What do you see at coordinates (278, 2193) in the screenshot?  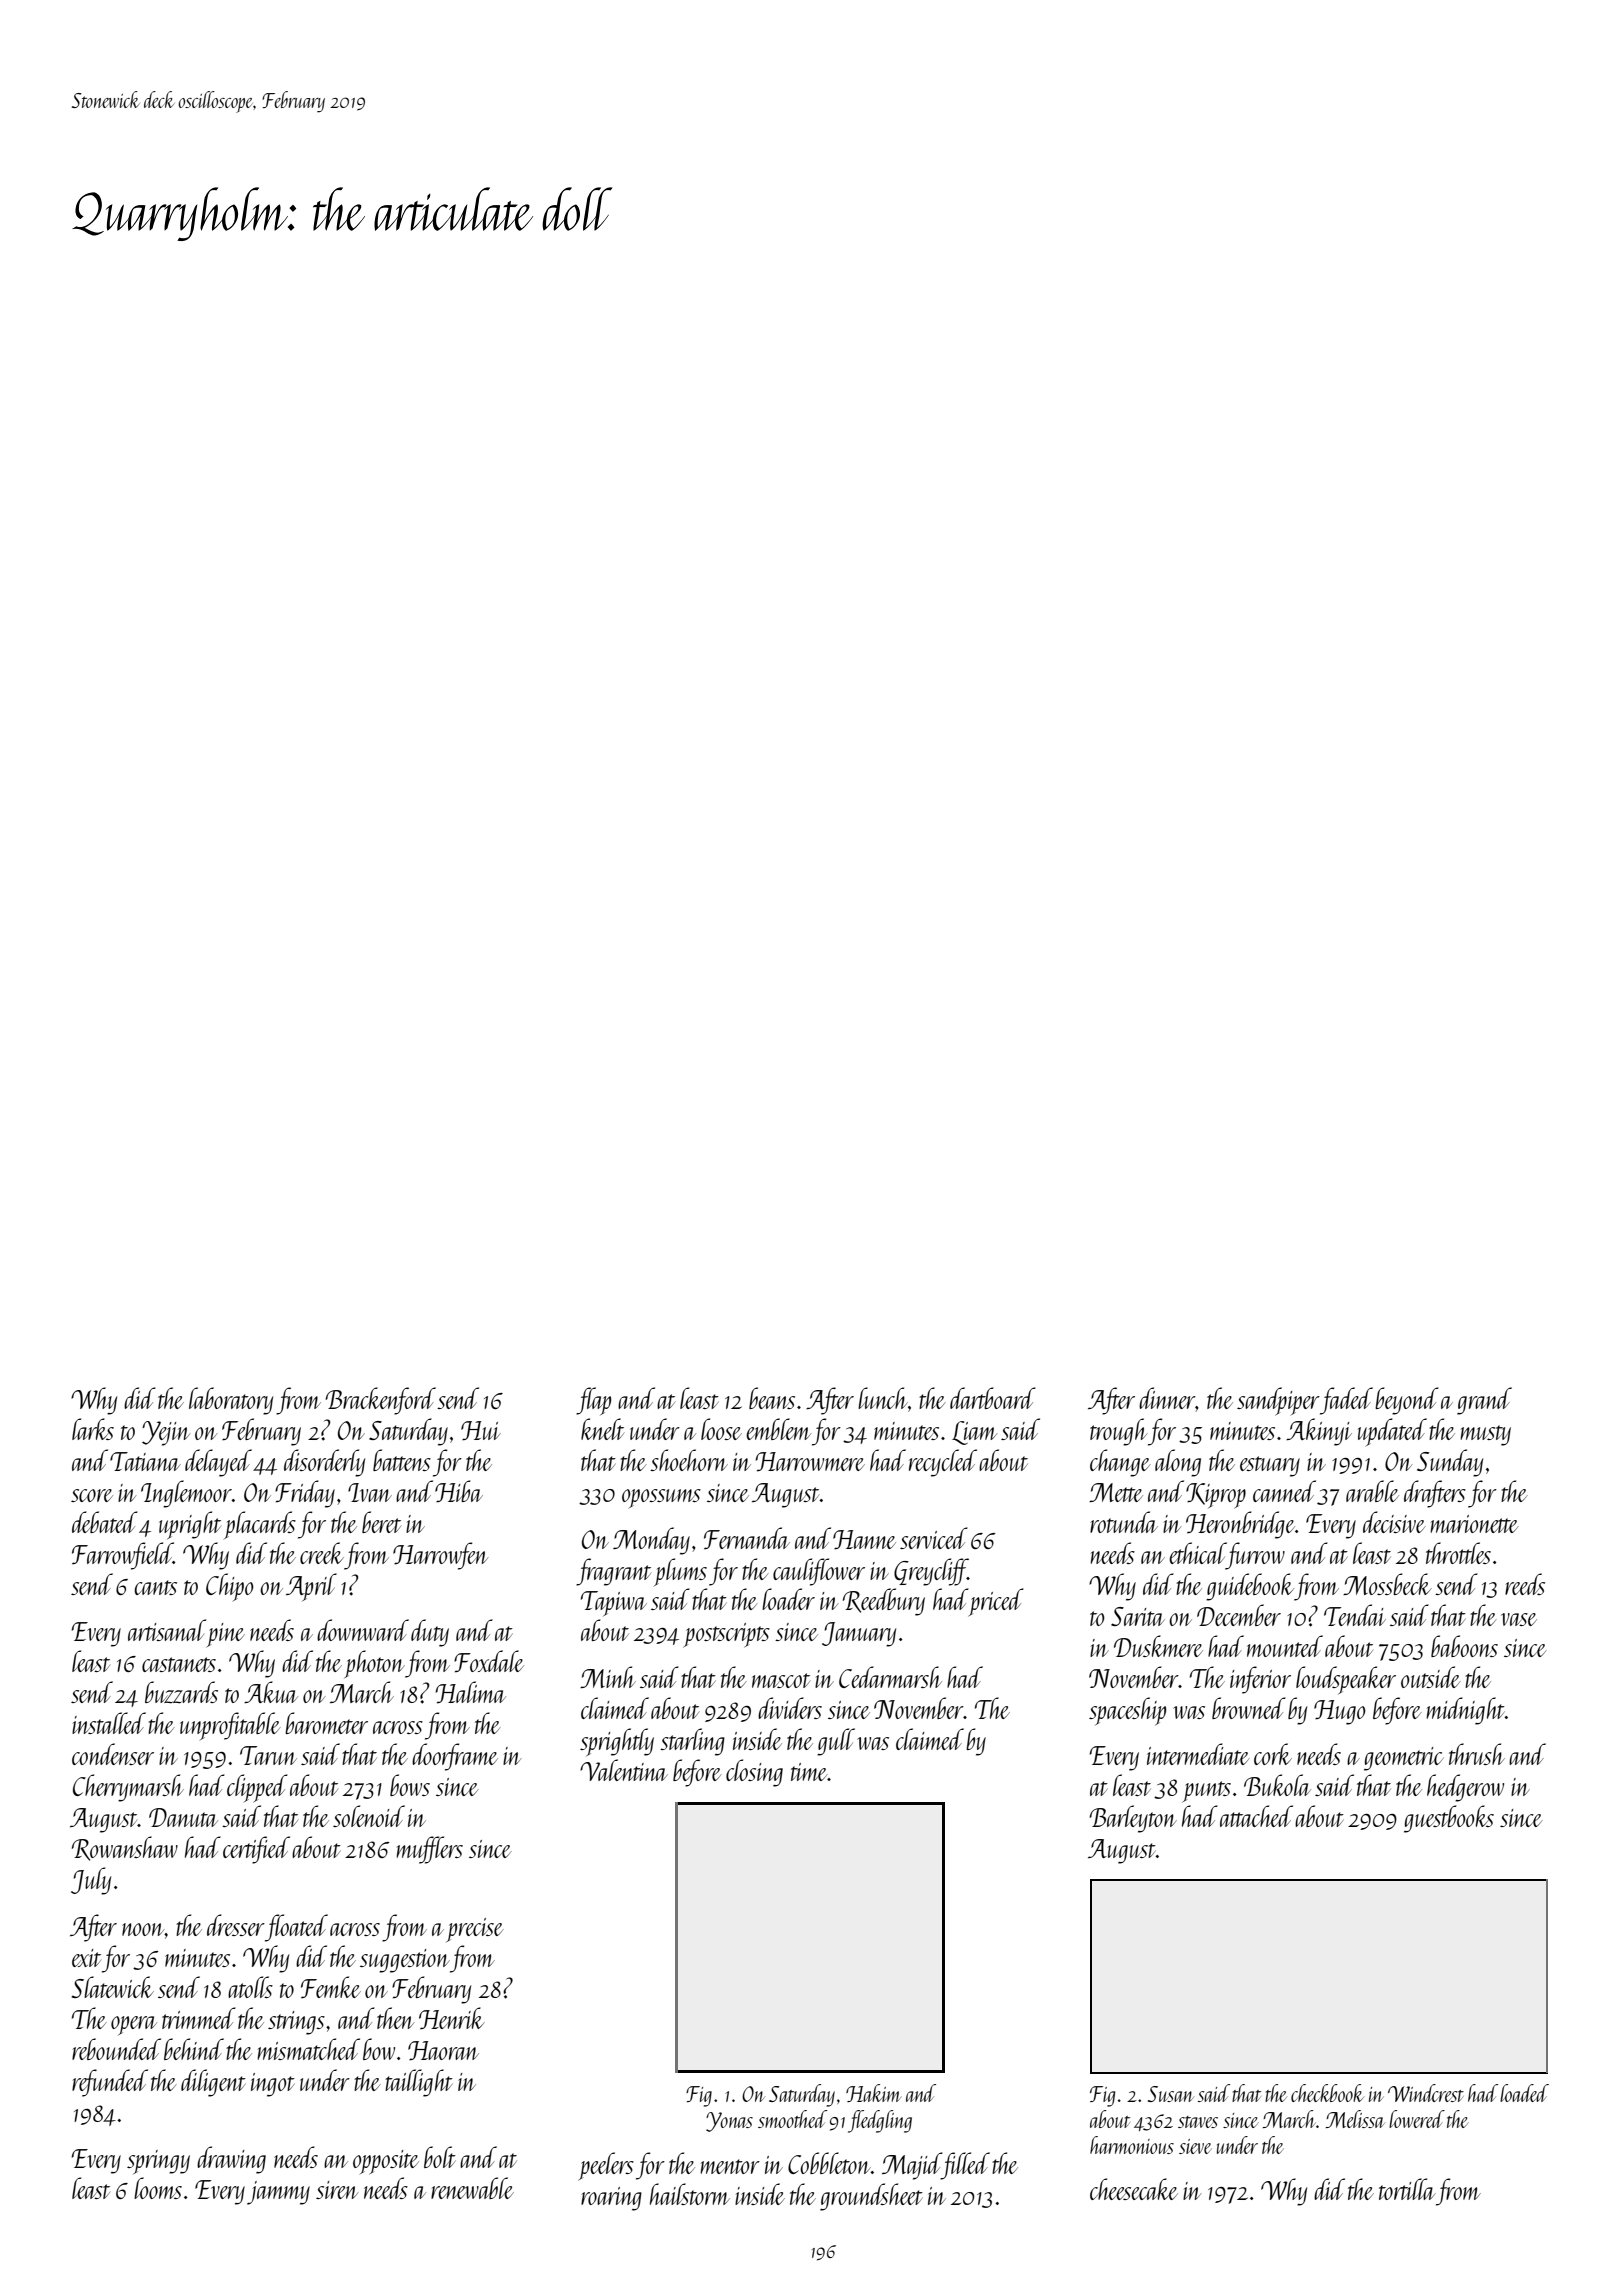 I see `jammy` at bounding box center [278, 2193].
